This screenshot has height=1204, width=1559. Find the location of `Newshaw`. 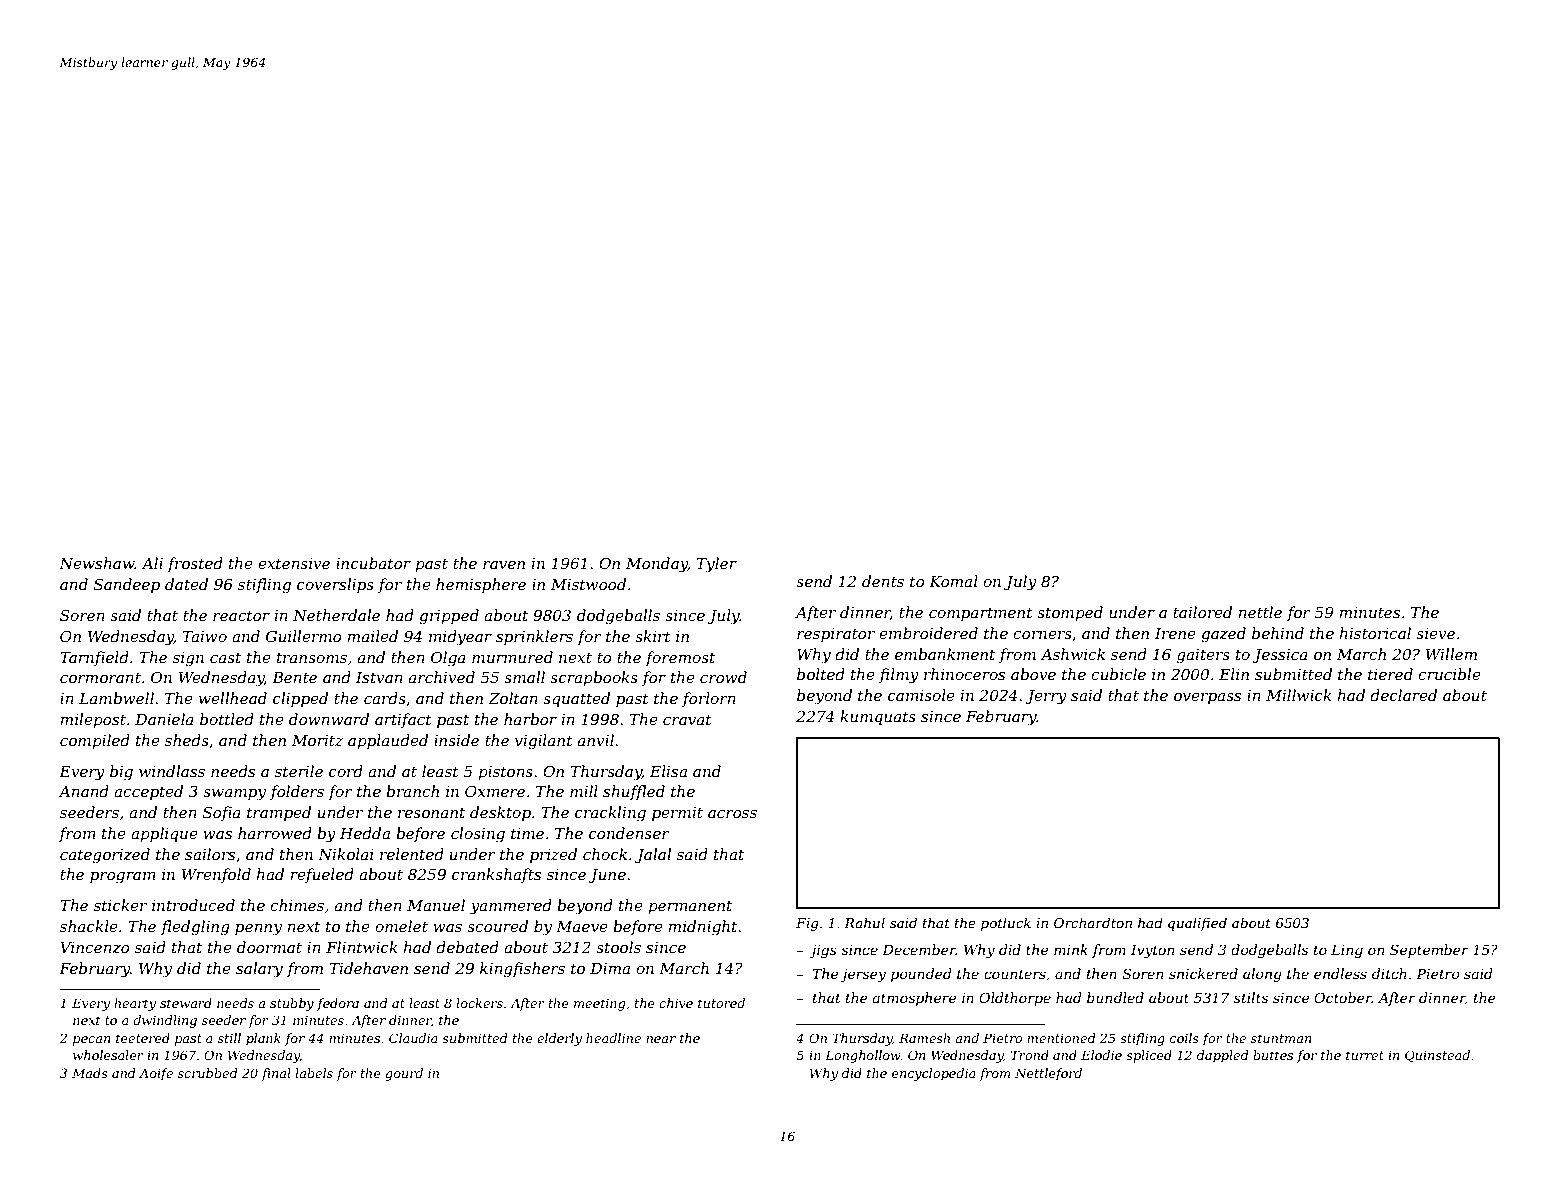

Newshaw is located at coordinates (97, 563).
